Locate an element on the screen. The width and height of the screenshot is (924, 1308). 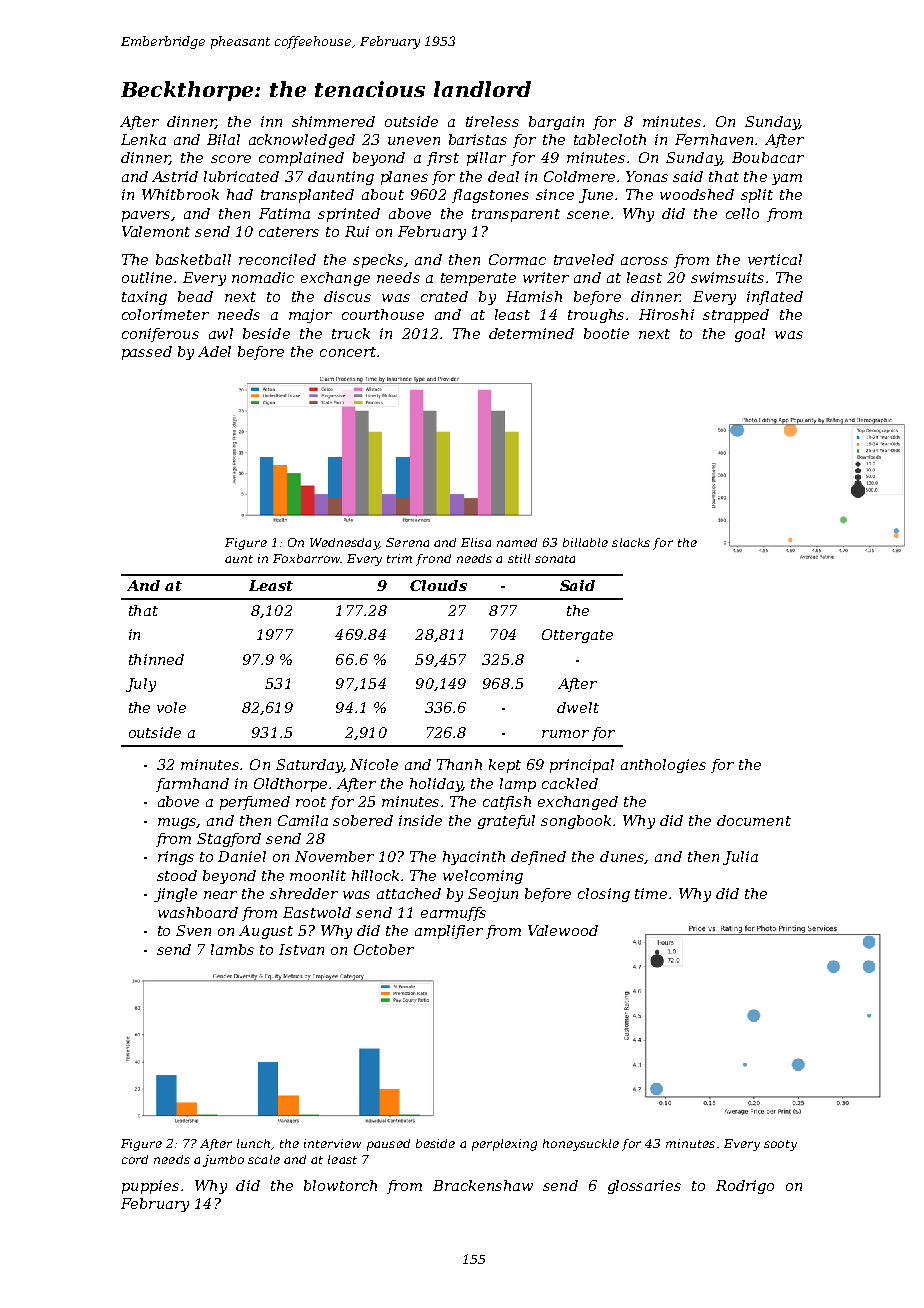
Sven is located at coordinates (193, 930).
